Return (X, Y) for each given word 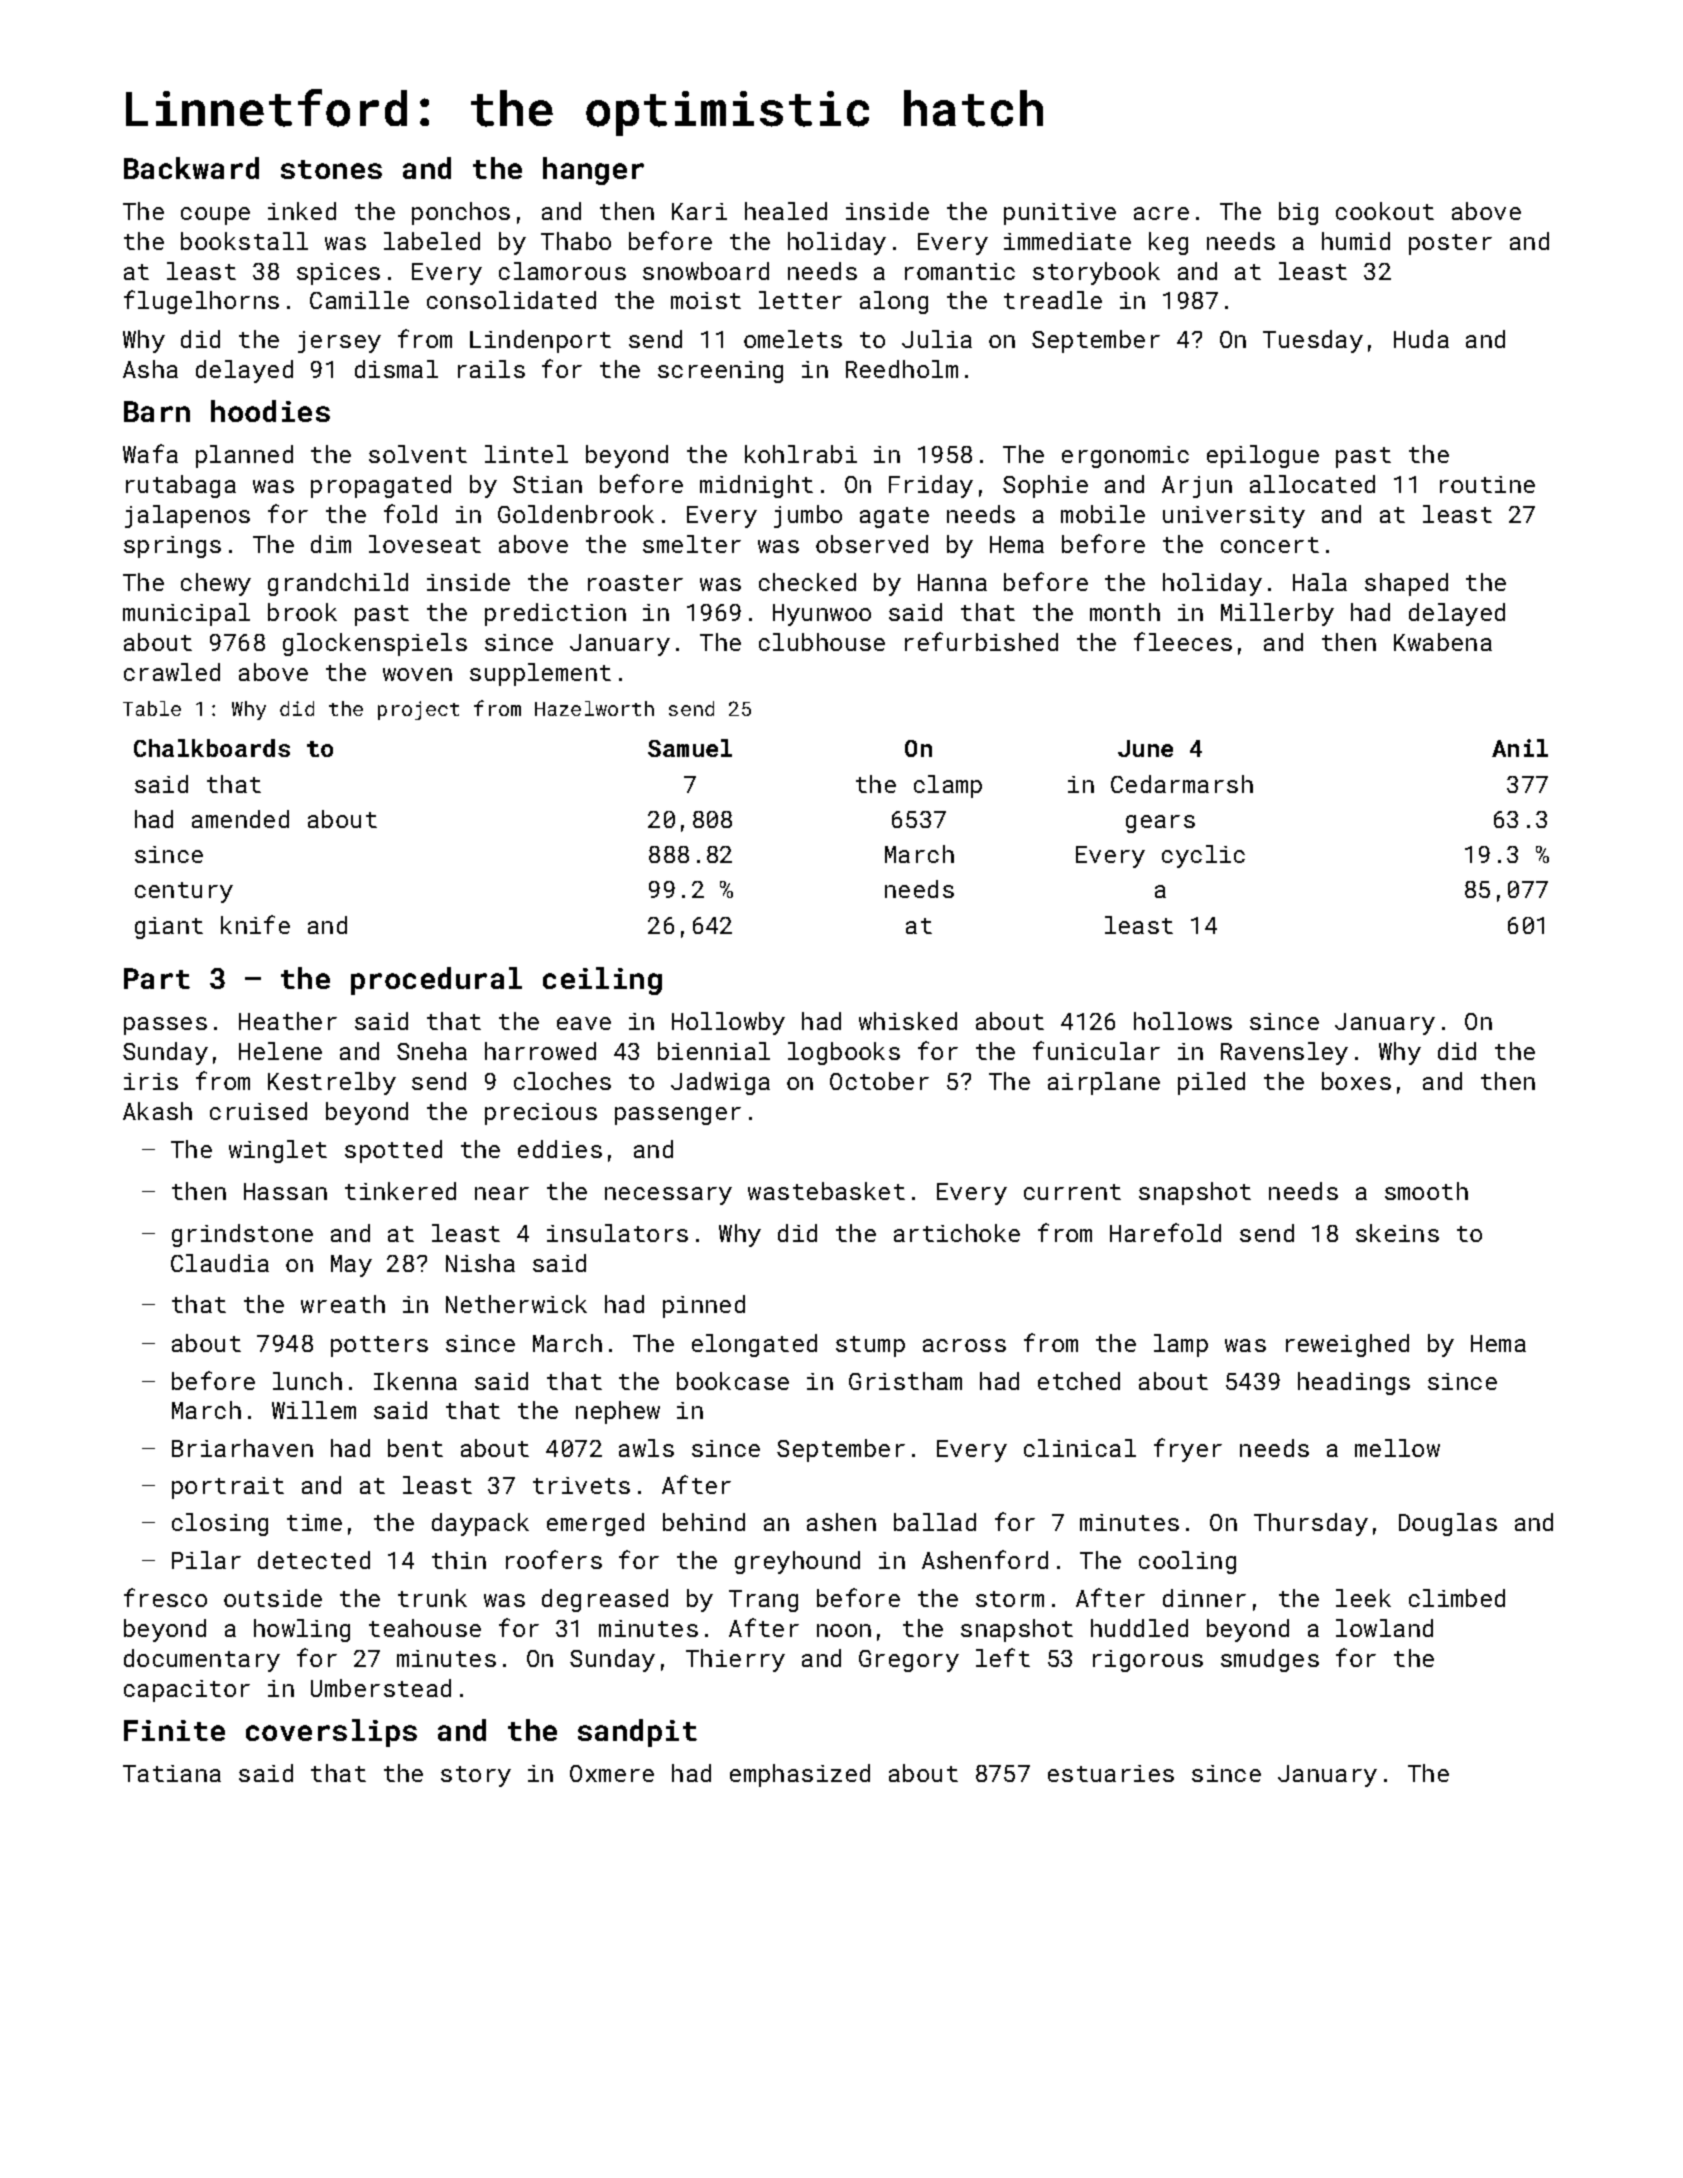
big (1298, 213)
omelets (793, 339)
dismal (396, 369)
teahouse (425, 1628)
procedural (436, 981)
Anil (1520, 748)
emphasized (800, 1775)
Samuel (690, 748)
